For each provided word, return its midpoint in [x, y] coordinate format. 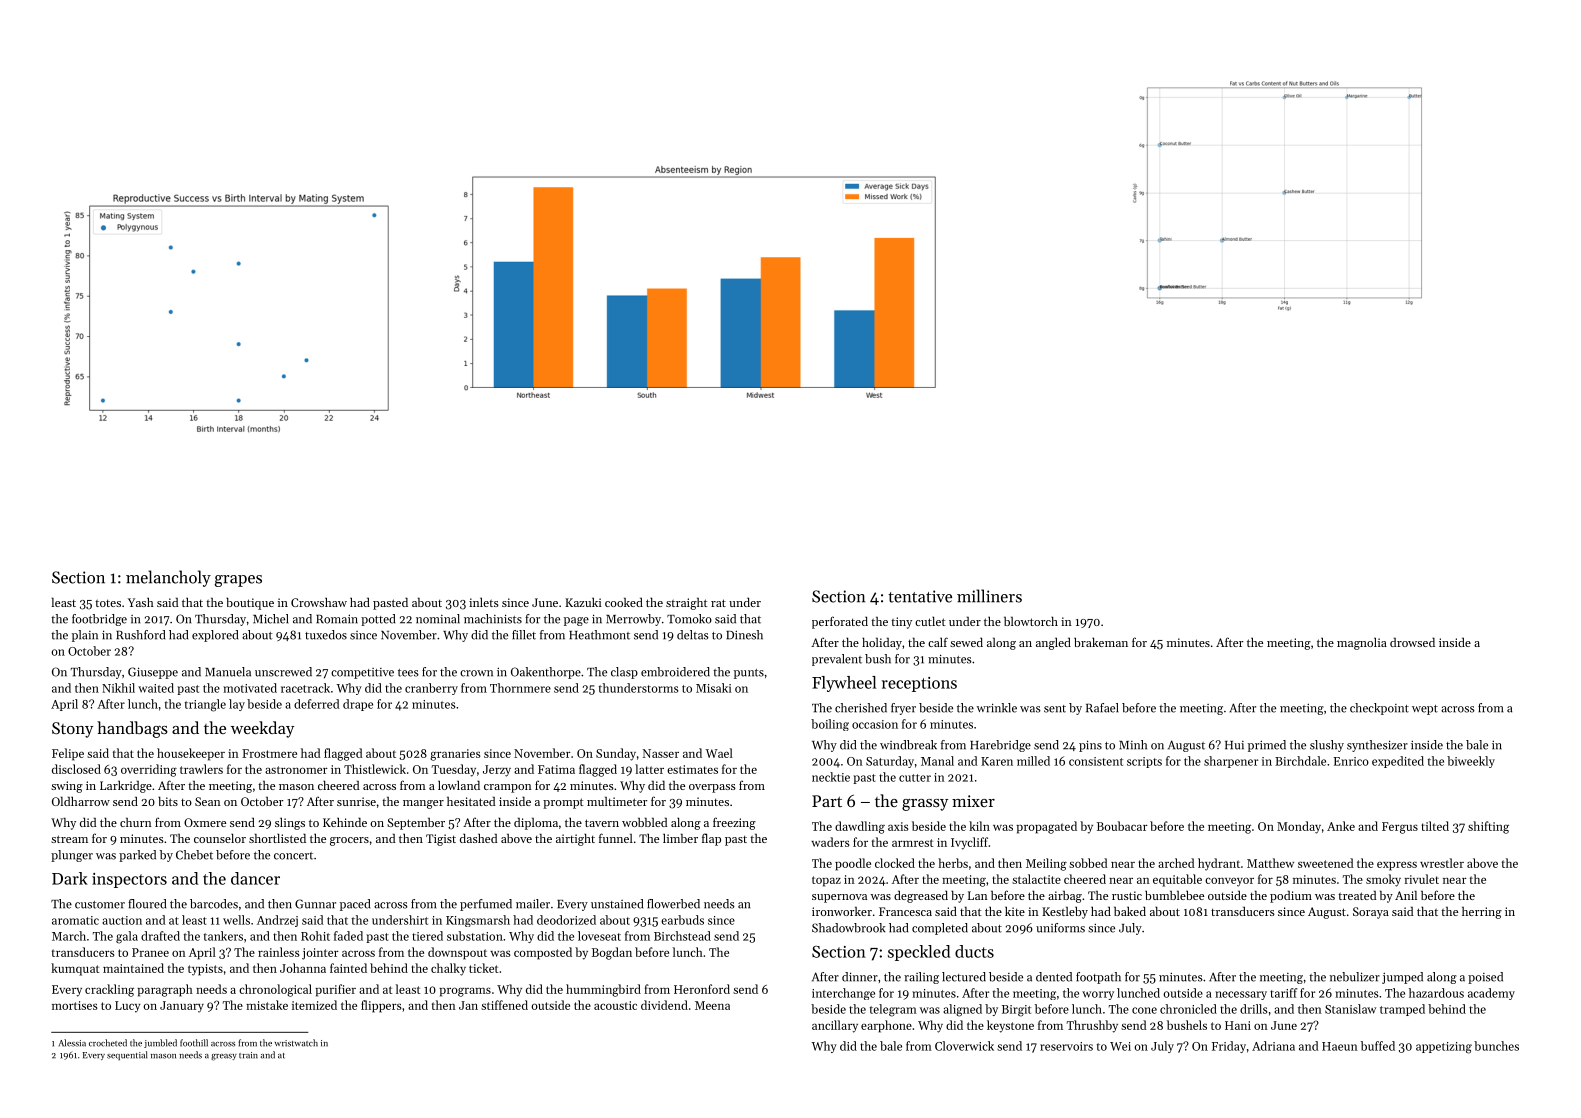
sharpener [1231, 762]
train [248, 1055]
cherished [861, 708]
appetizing [1444, 1048]
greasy [224, 1057]
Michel [270, 619]
